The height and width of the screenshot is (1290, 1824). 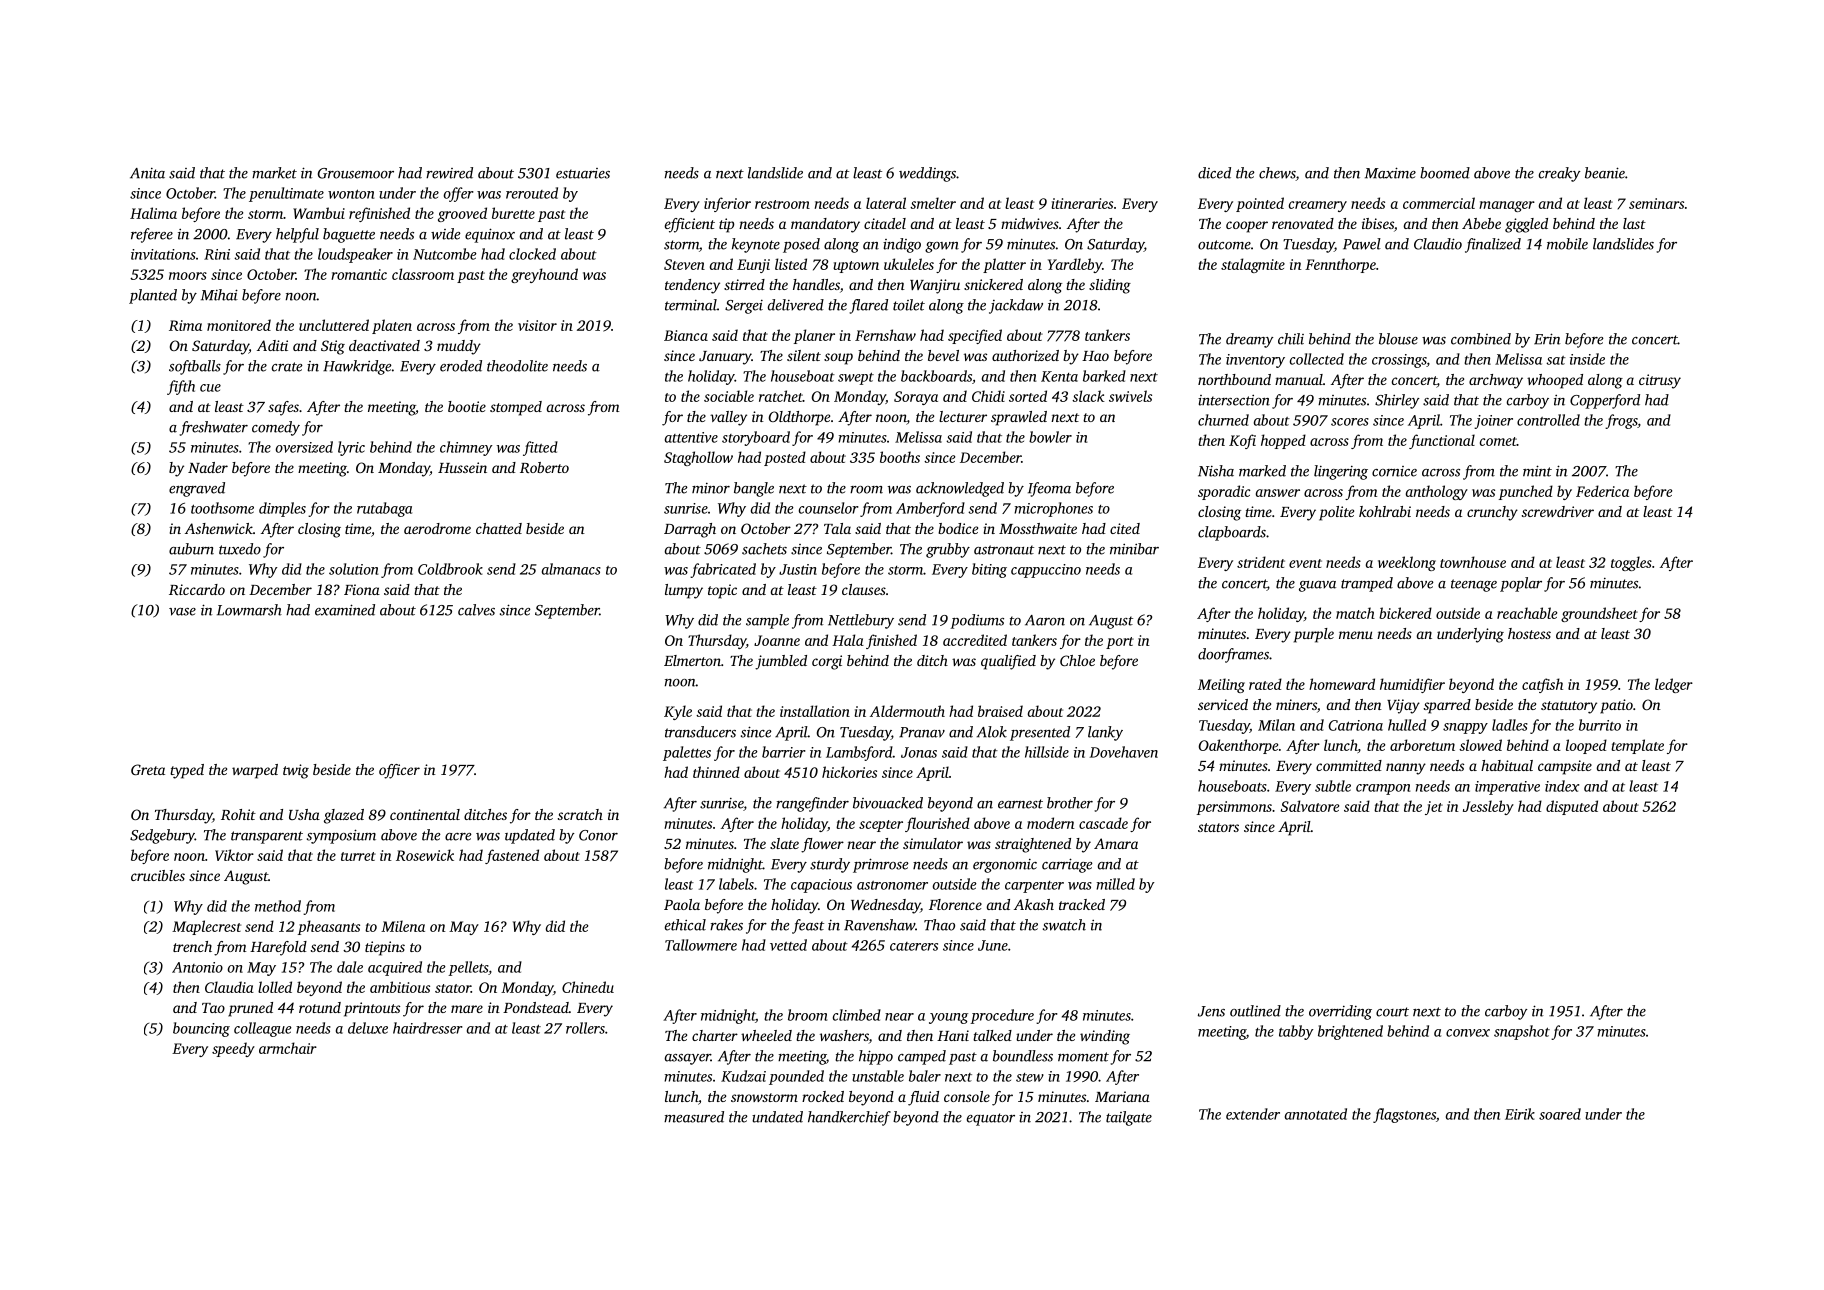 What do you see at coordinates (1105, 733) in the screenshot?
I see `lanky` at bounding box center [1105, 733].
